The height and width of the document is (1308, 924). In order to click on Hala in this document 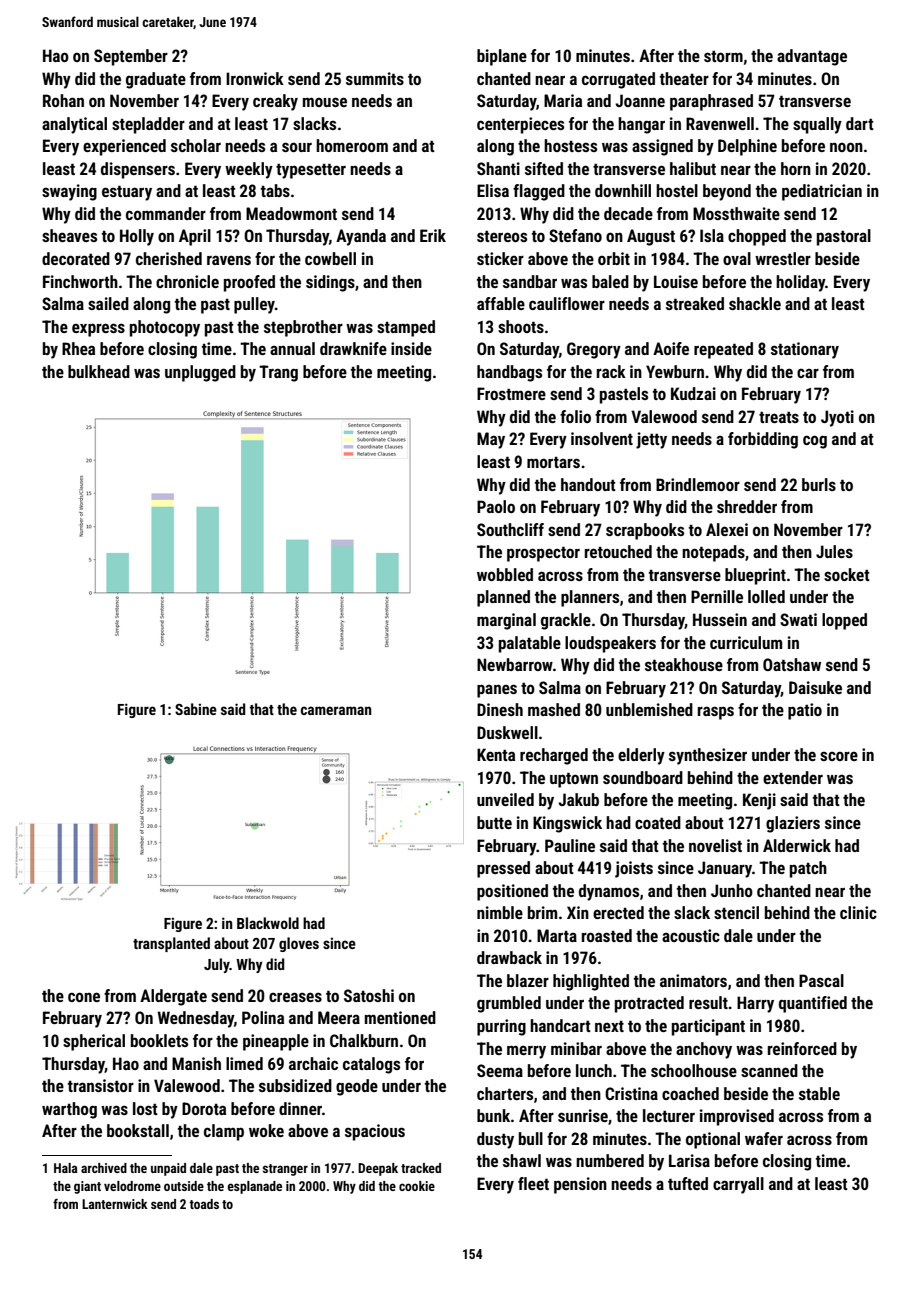, I will do `click(66, 1168)`.
